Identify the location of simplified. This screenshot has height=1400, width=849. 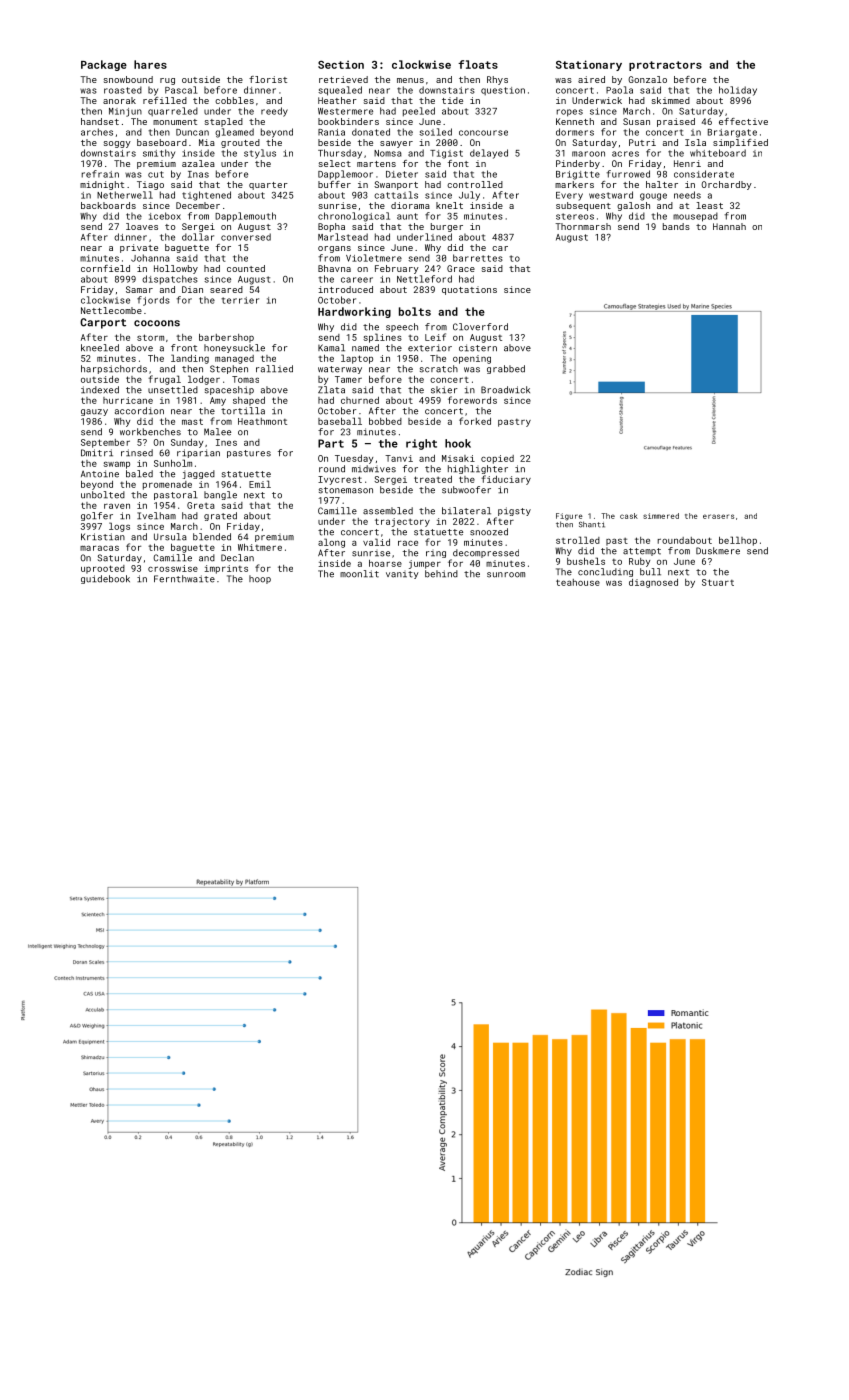
(740, 143).
